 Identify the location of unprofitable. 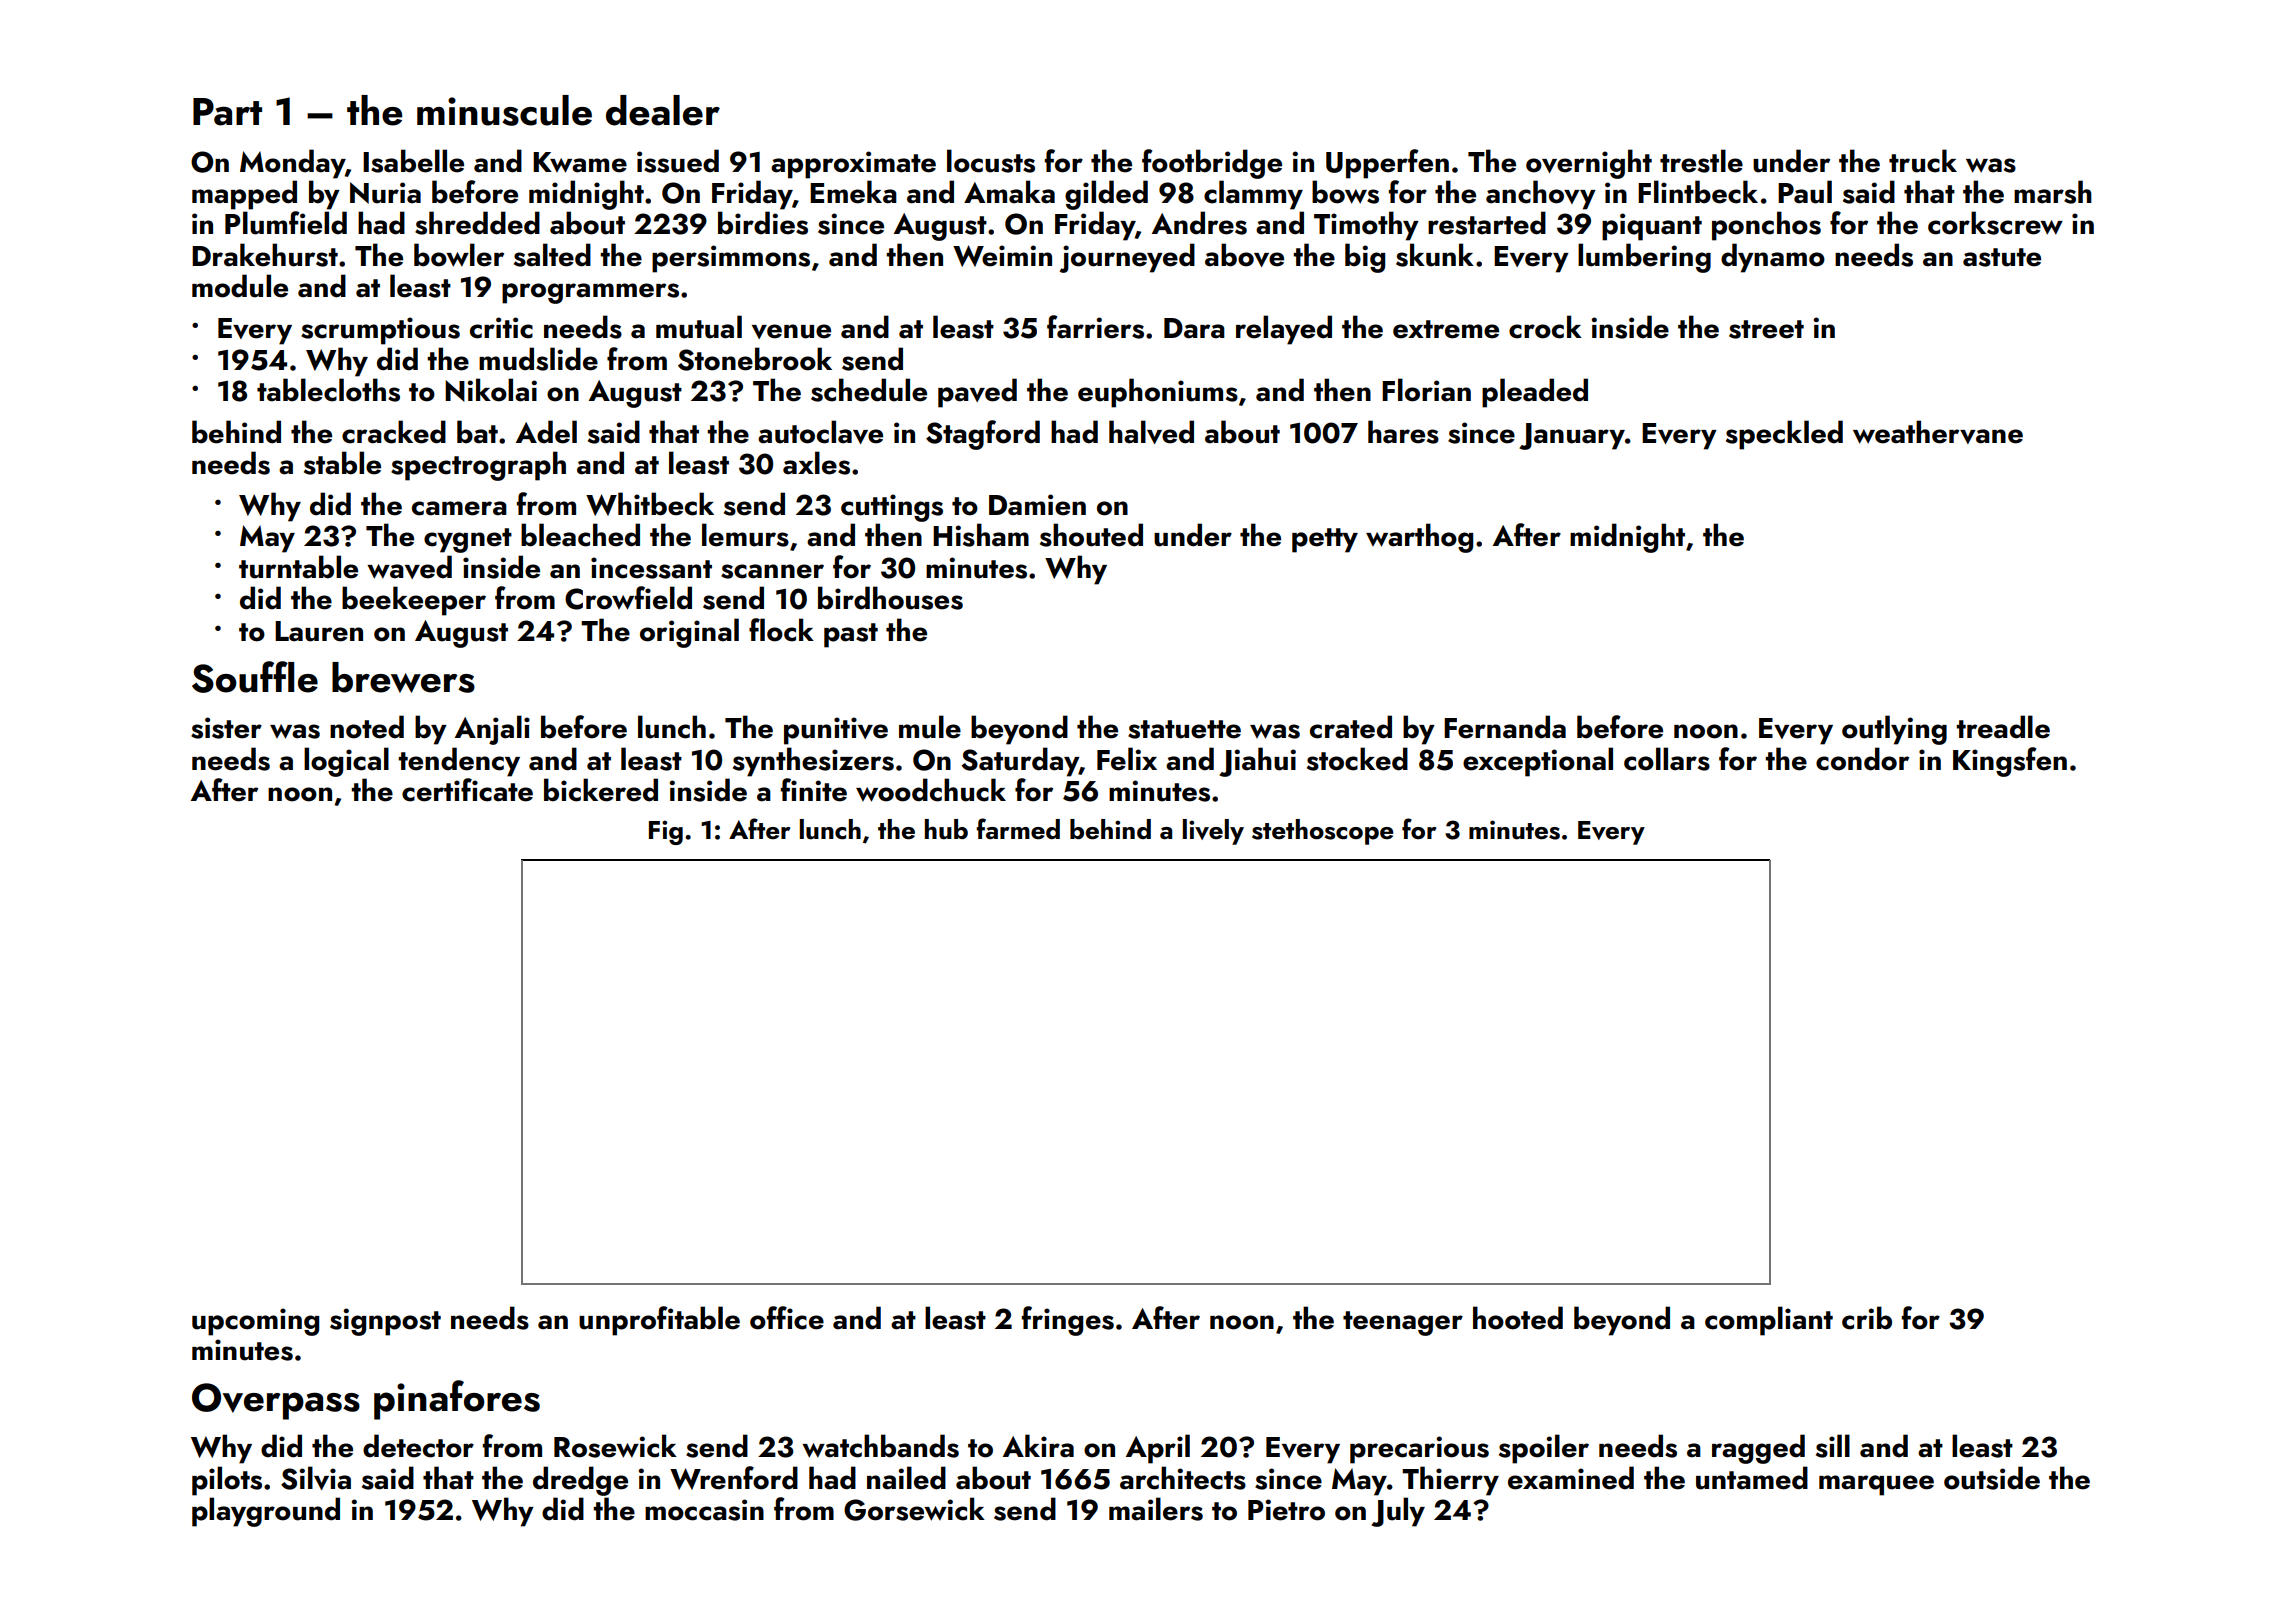
(659, 1321).
